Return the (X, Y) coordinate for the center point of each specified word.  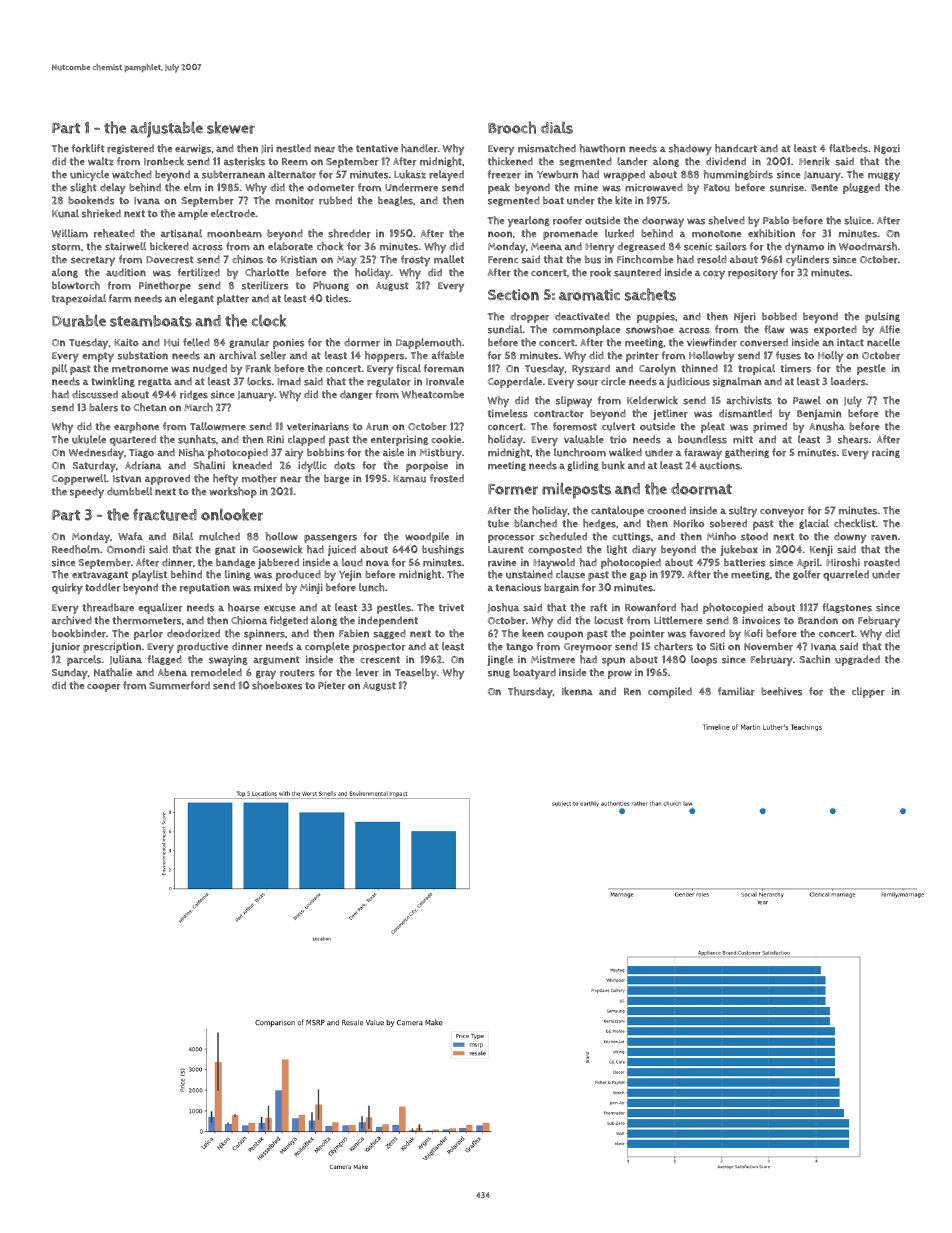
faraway (703, 453)
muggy (884, 176)
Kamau (410, 479)
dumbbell (129, 491)
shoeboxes (277, 685)
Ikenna (577, 691)
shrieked (101, 213)
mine (586, 188)
